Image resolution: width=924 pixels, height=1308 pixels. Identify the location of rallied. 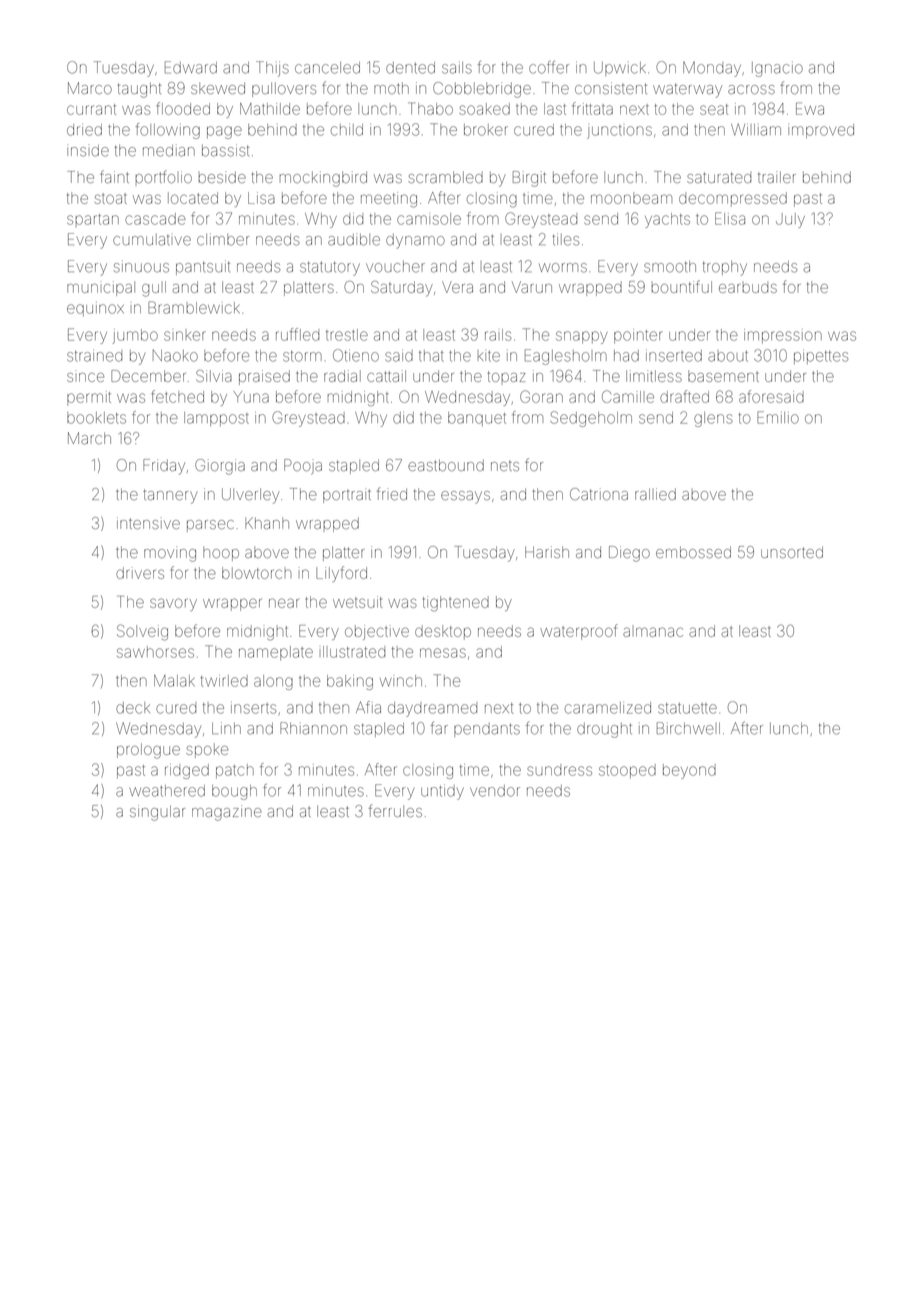
(655, 494).
